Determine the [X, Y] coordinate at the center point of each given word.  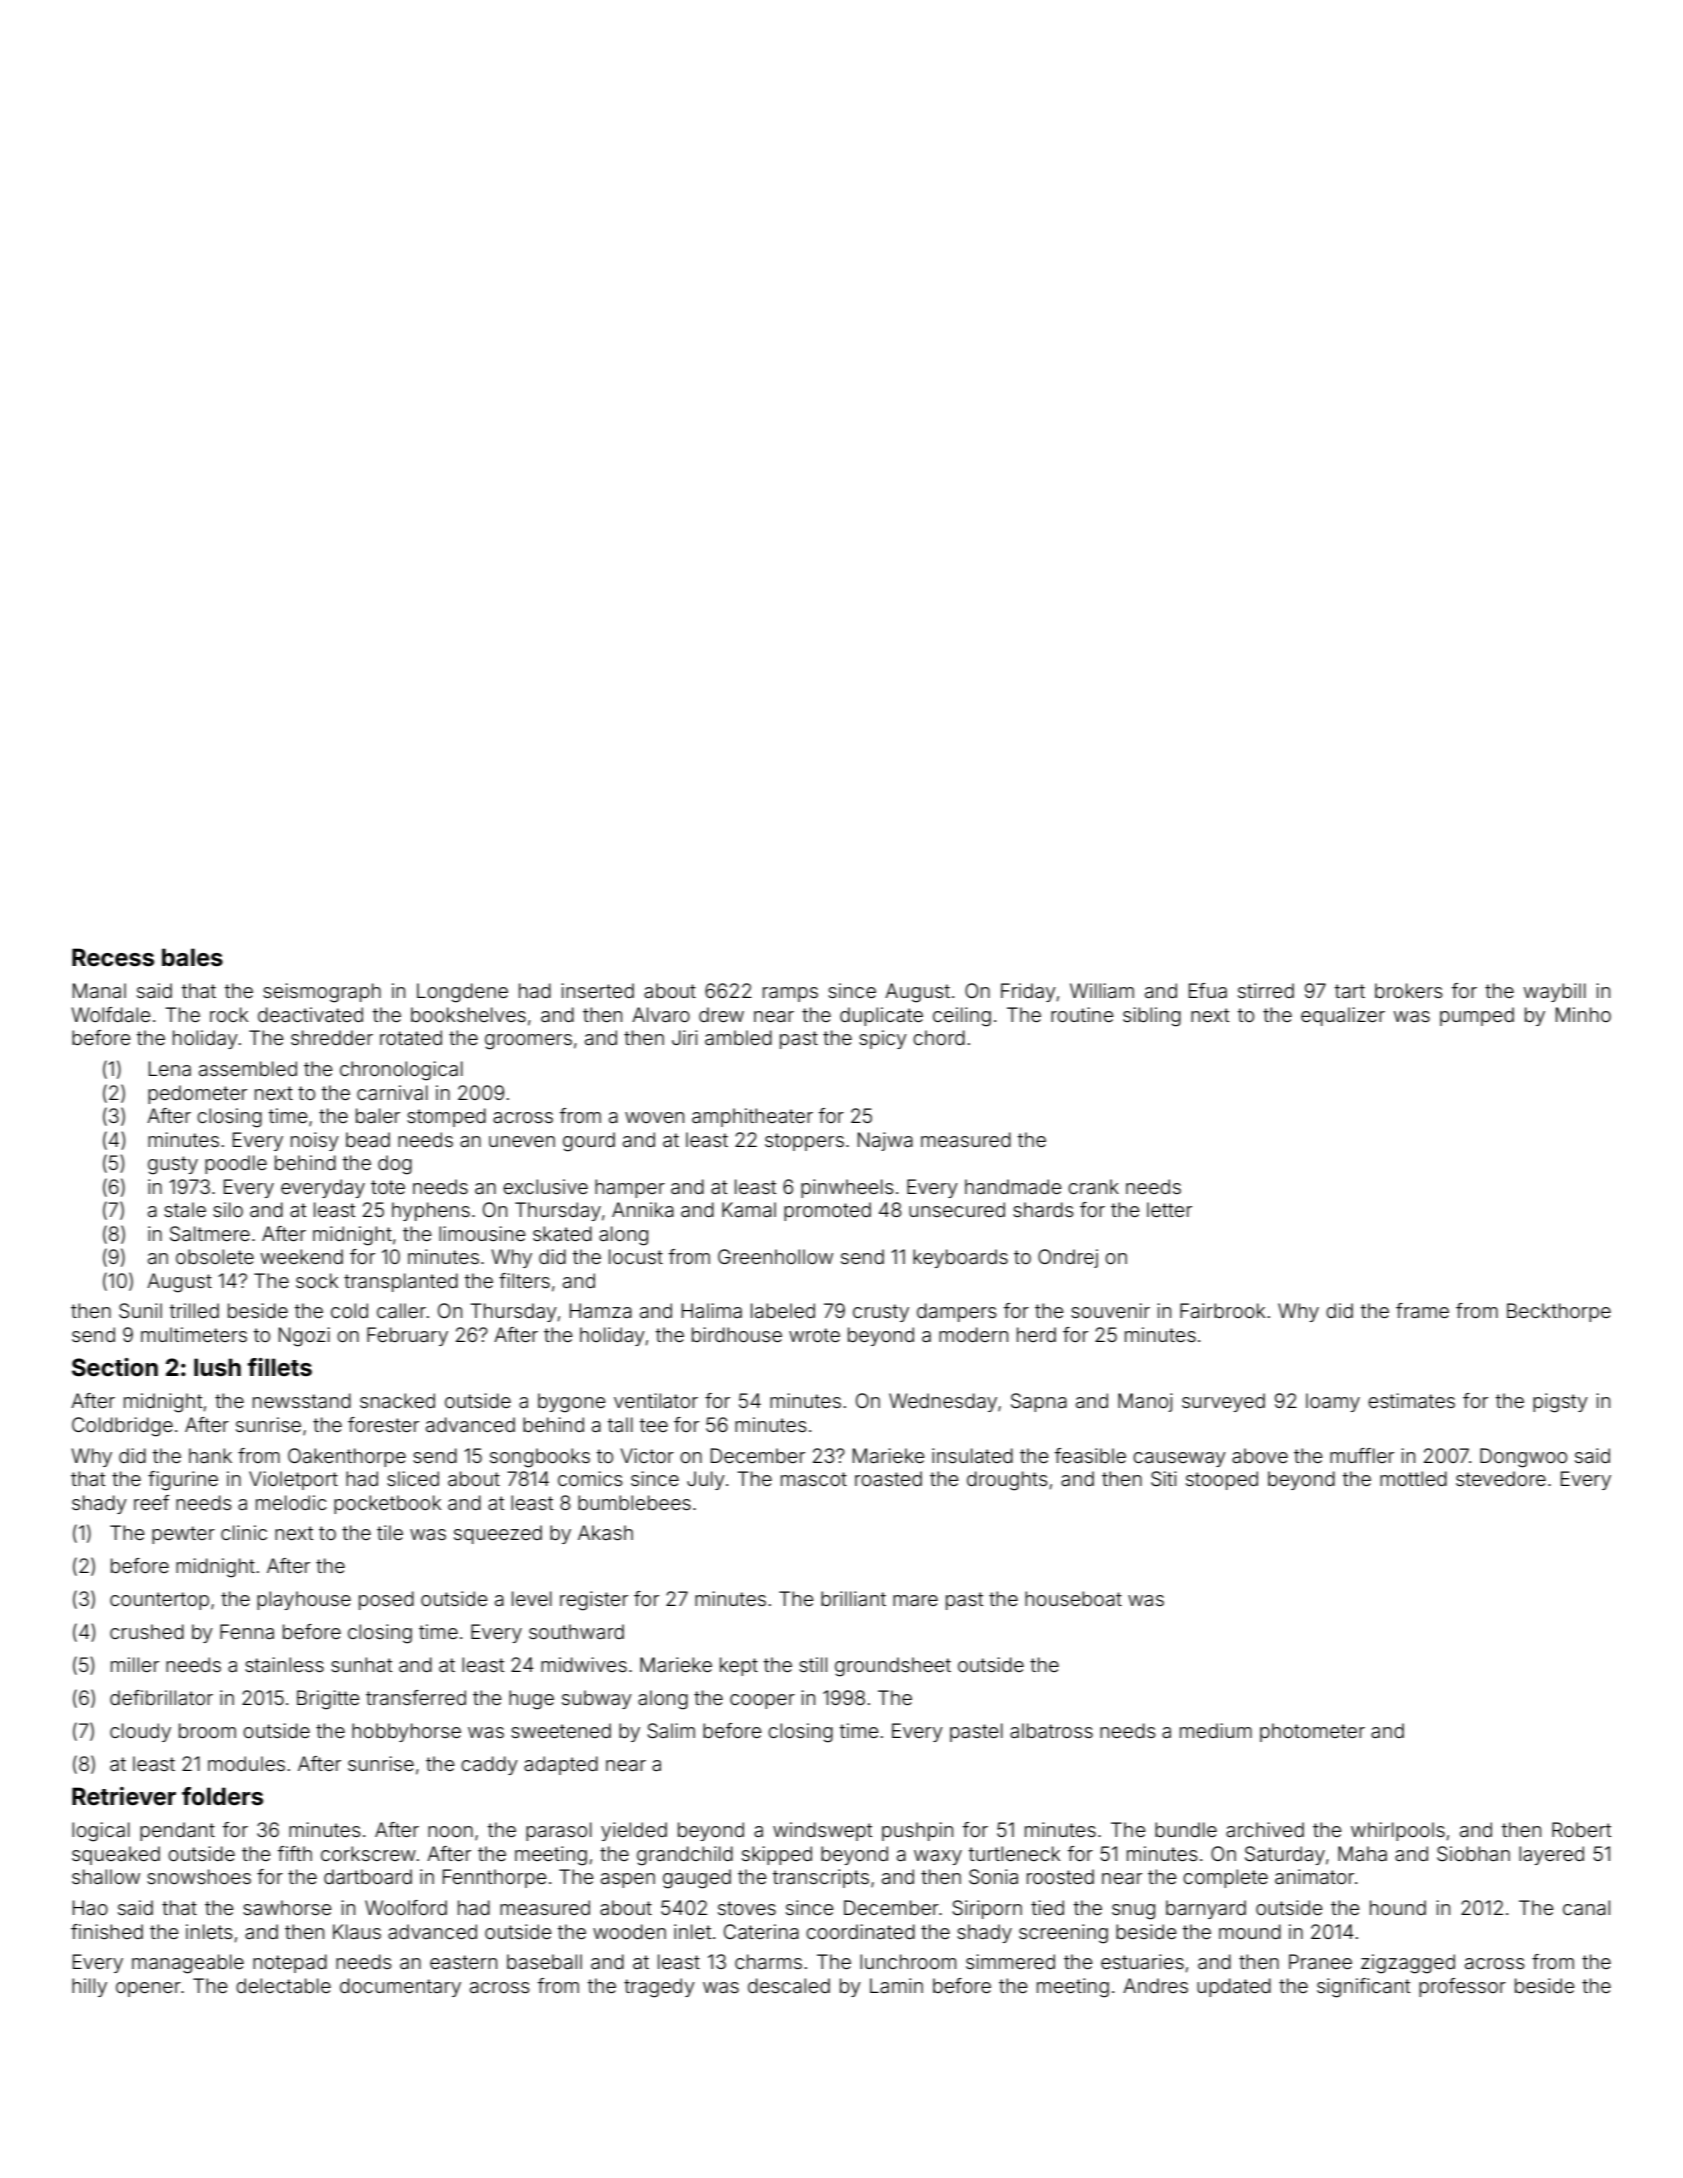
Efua [1208, 990]
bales [192, 957]
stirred [1266, 990]
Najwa [885, 1141]
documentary [400, 1987]
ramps [790, 994]
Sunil [140, 1311]
